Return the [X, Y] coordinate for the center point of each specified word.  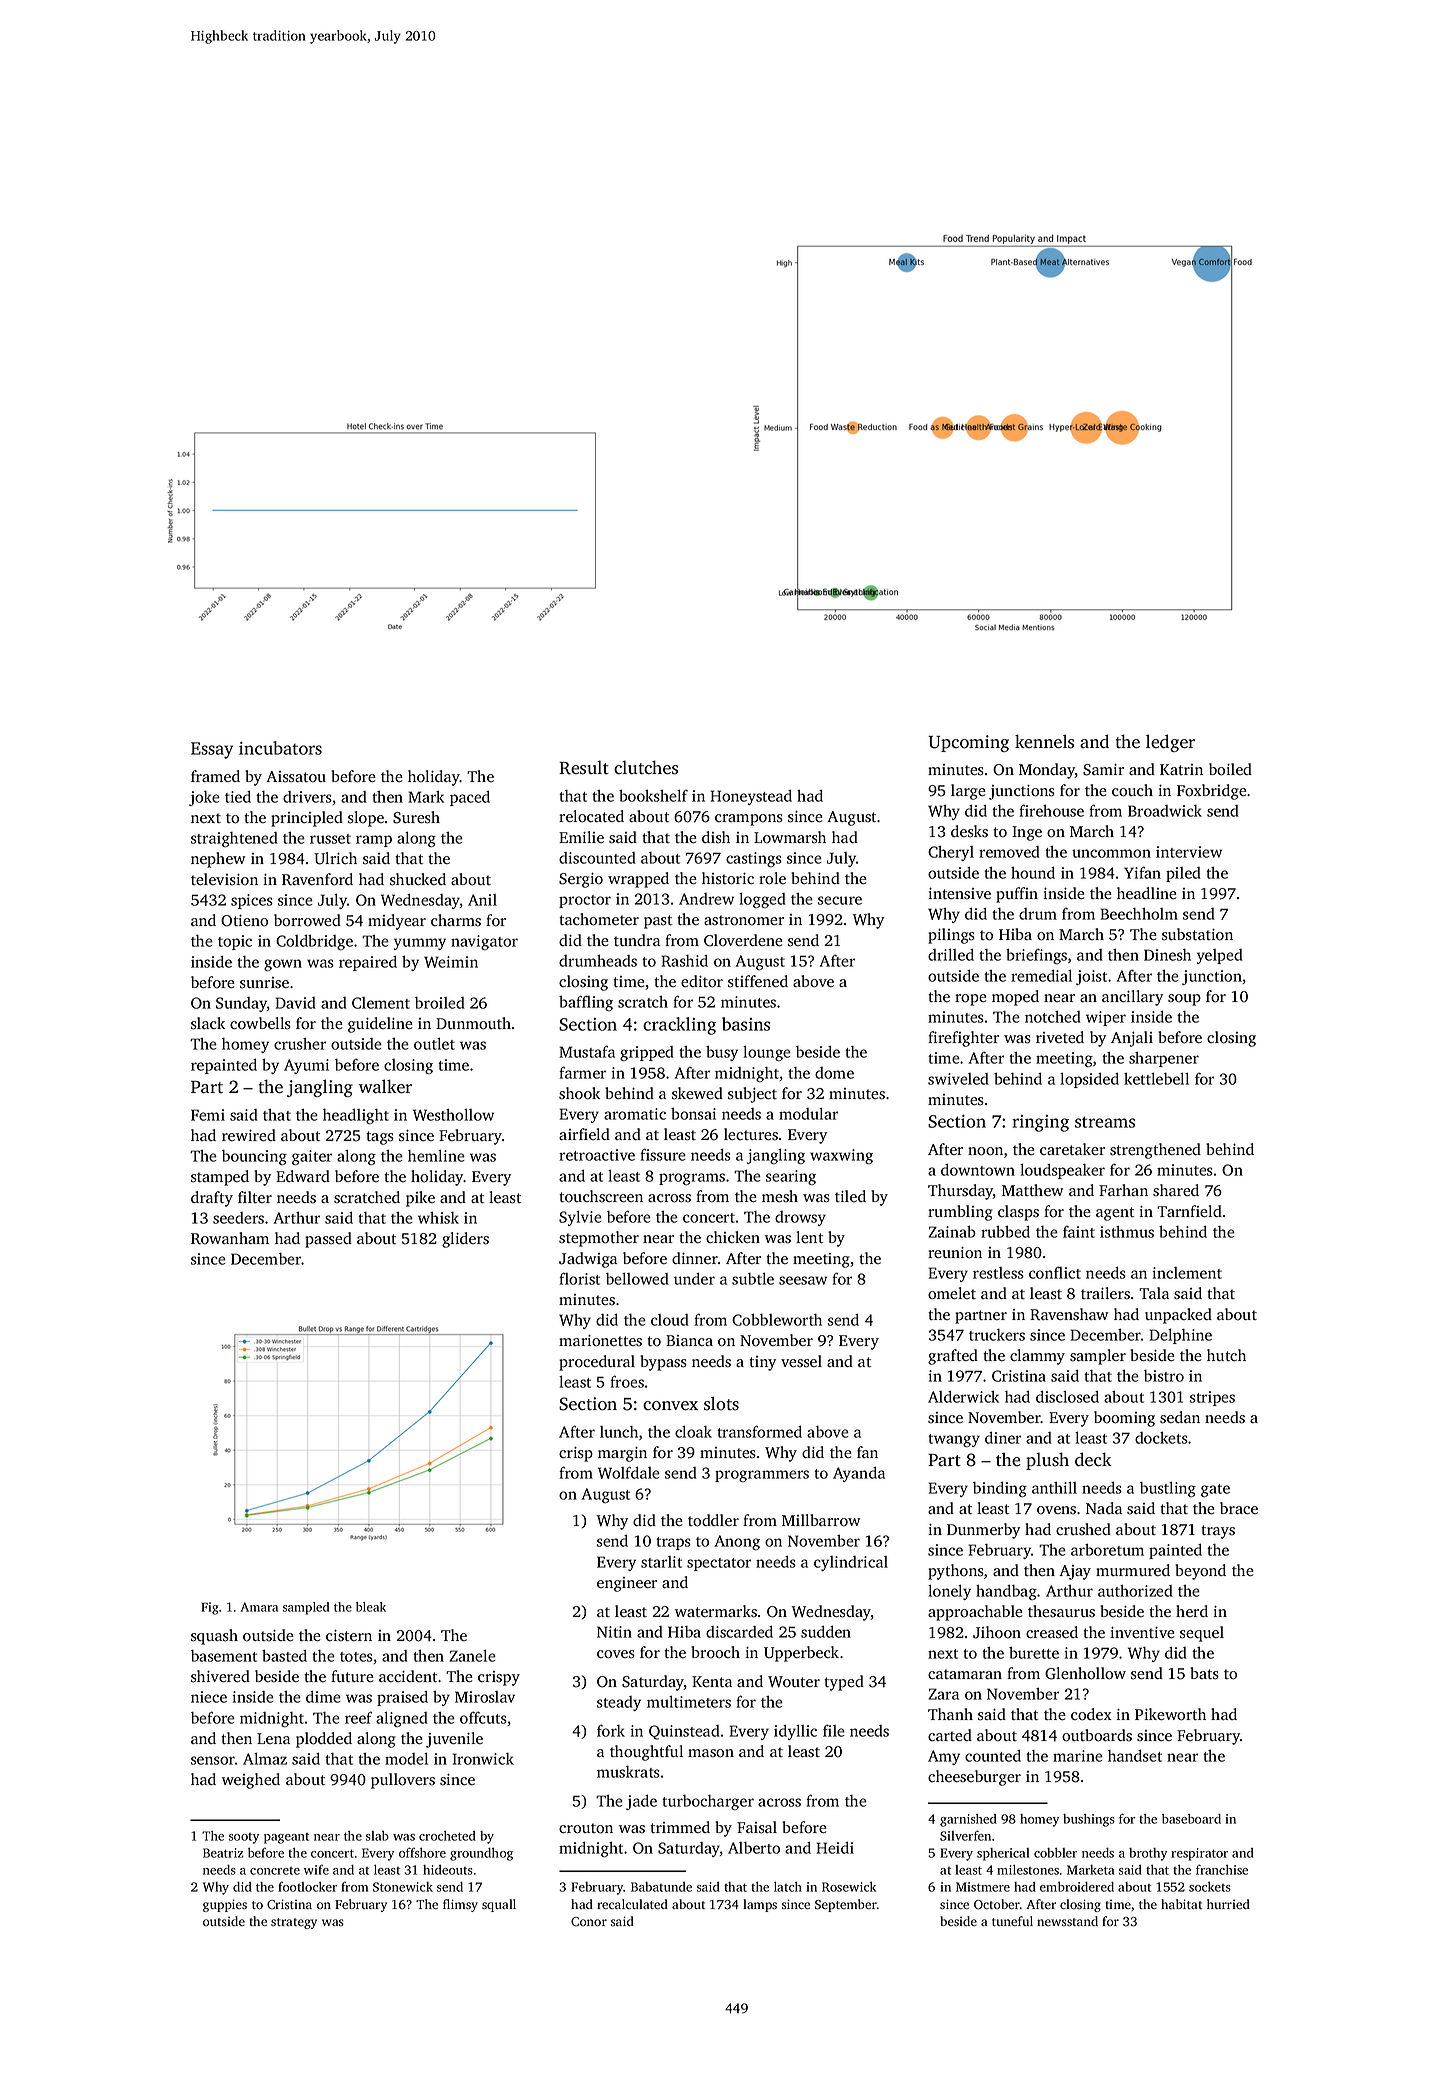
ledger [1170, 743]
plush [1047, 1461]
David [296, 1003]
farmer [582, 1072]
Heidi [835, 1847]
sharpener [1164, 1059]
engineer [627, 1584]
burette [1034, 1653]
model [406, 1758]
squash [214, 1637]
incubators [280, 748]
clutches [646, 767]
